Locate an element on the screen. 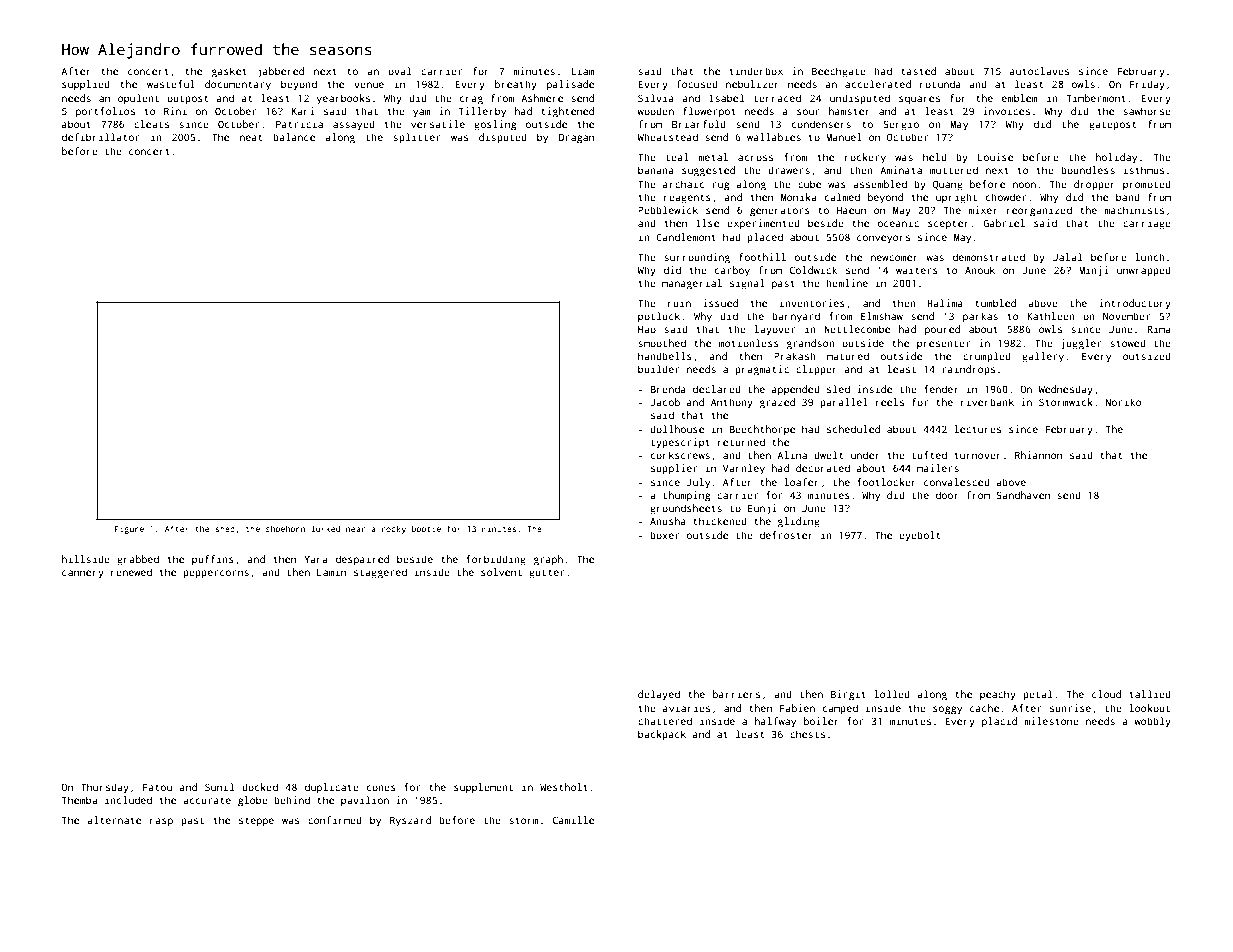  sunrise is located at coordinates (1070, 708).
